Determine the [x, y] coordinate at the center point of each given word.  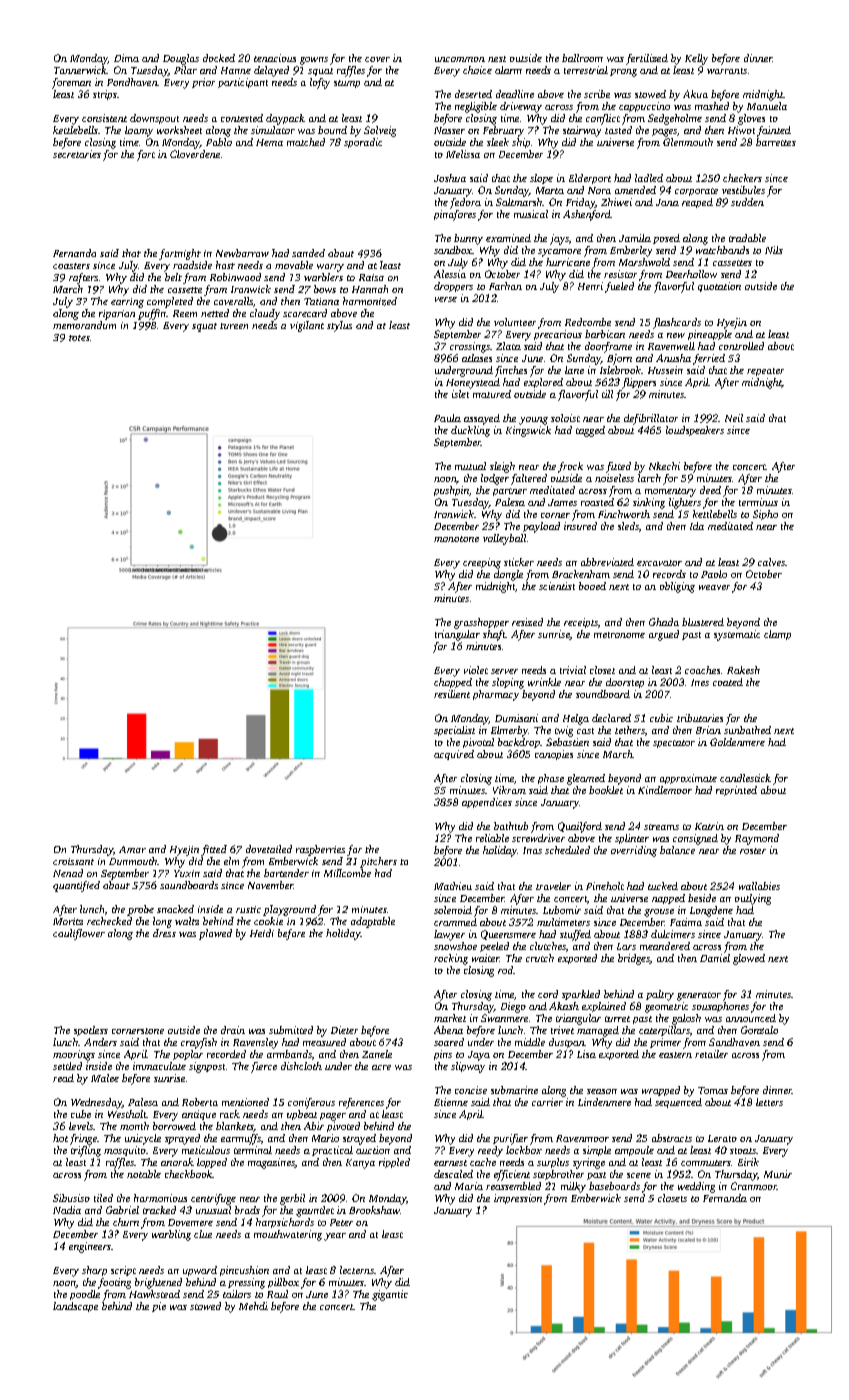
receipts [581, 623]
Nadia [67, 1210]
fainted [774, 131]
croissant [73, 861]
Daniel [715, 958]
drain [233, 1030]
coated [728, 682]
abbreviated [607, 562]
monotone [456, 539]
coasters [71, 266]
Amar [132, 849]
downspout [154, 119]
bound [332, 130]
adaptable [373, 922]
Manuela [767, 106]
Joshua [450, 178]
